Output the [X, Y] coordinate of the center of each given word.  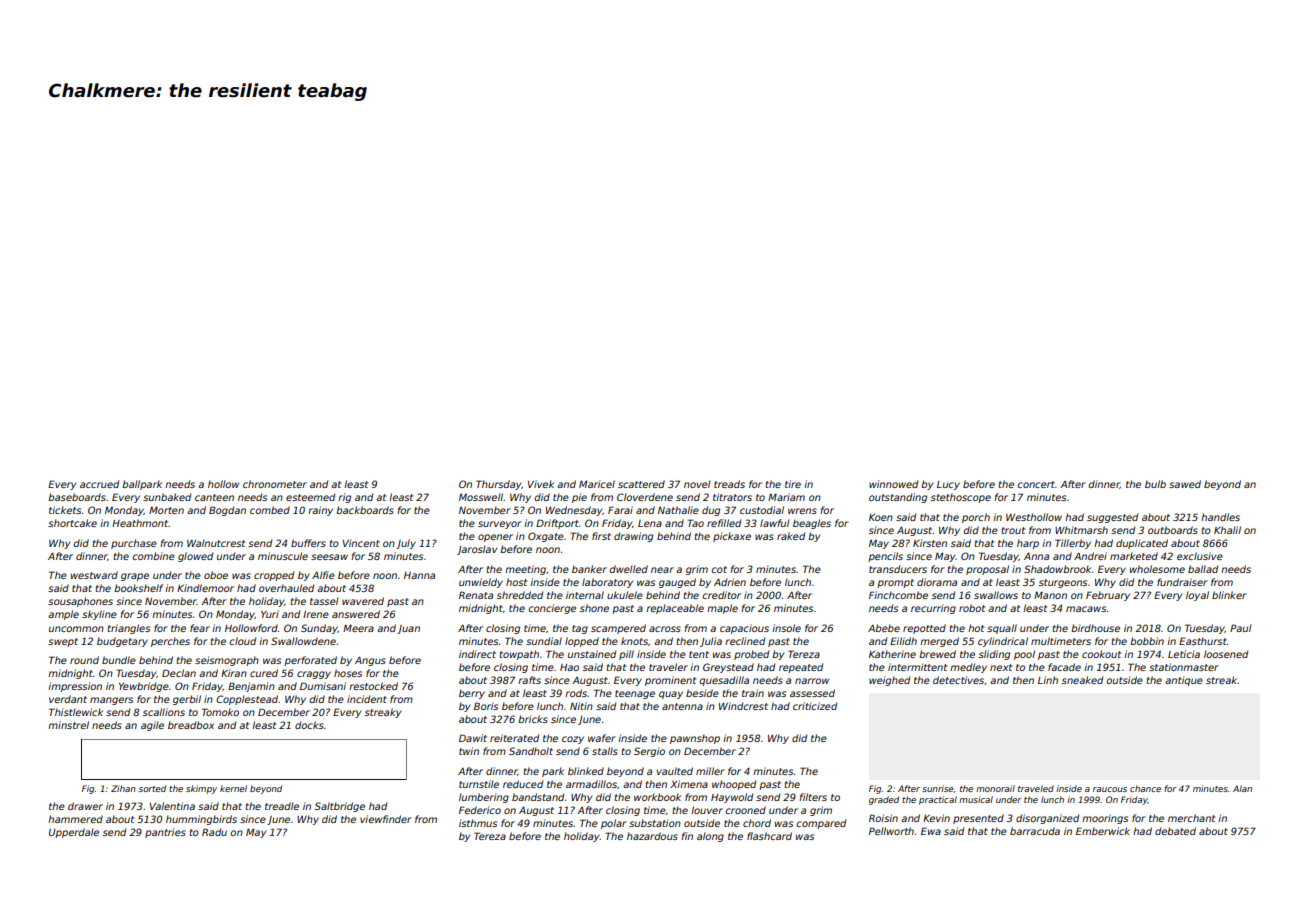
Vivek [541, 484]
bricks [533, 719]
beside [702, 693]
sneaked [1082, 680]
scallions [164, 712]
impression [75, 687]
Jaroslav [477, 550]
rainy [320, 511]
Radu [214, 832]
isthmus [478, 823]
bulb [1155, 484]
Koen [881, 517]
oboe [216, 575]
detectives [958, 680]
